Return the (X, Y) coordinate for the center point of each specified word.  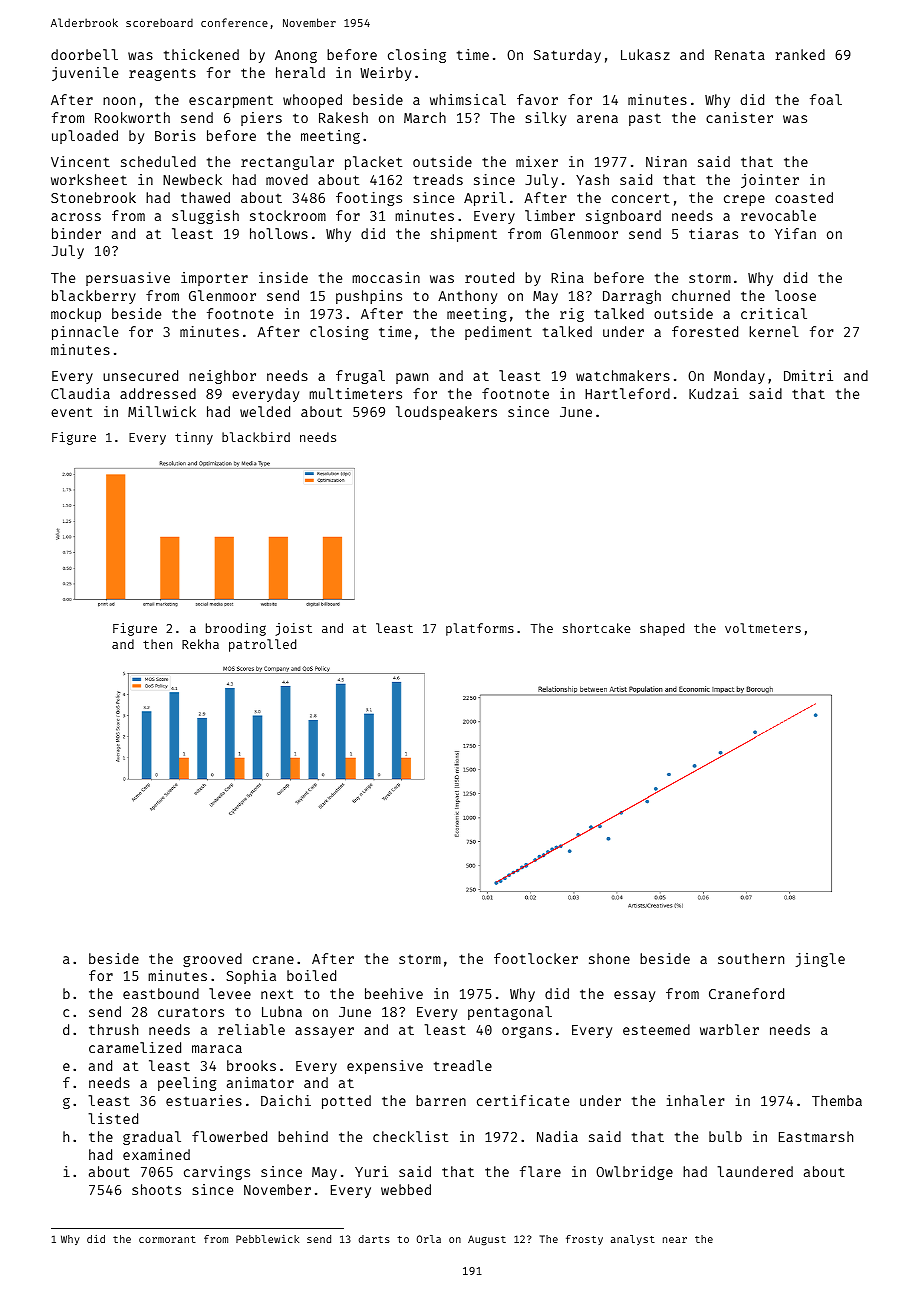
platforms (480, 629)
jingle (820, 960)
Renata (740, 55)
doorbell (84, 54)
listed (113, 1118)
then (157, 644)
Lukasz (645, 54)
